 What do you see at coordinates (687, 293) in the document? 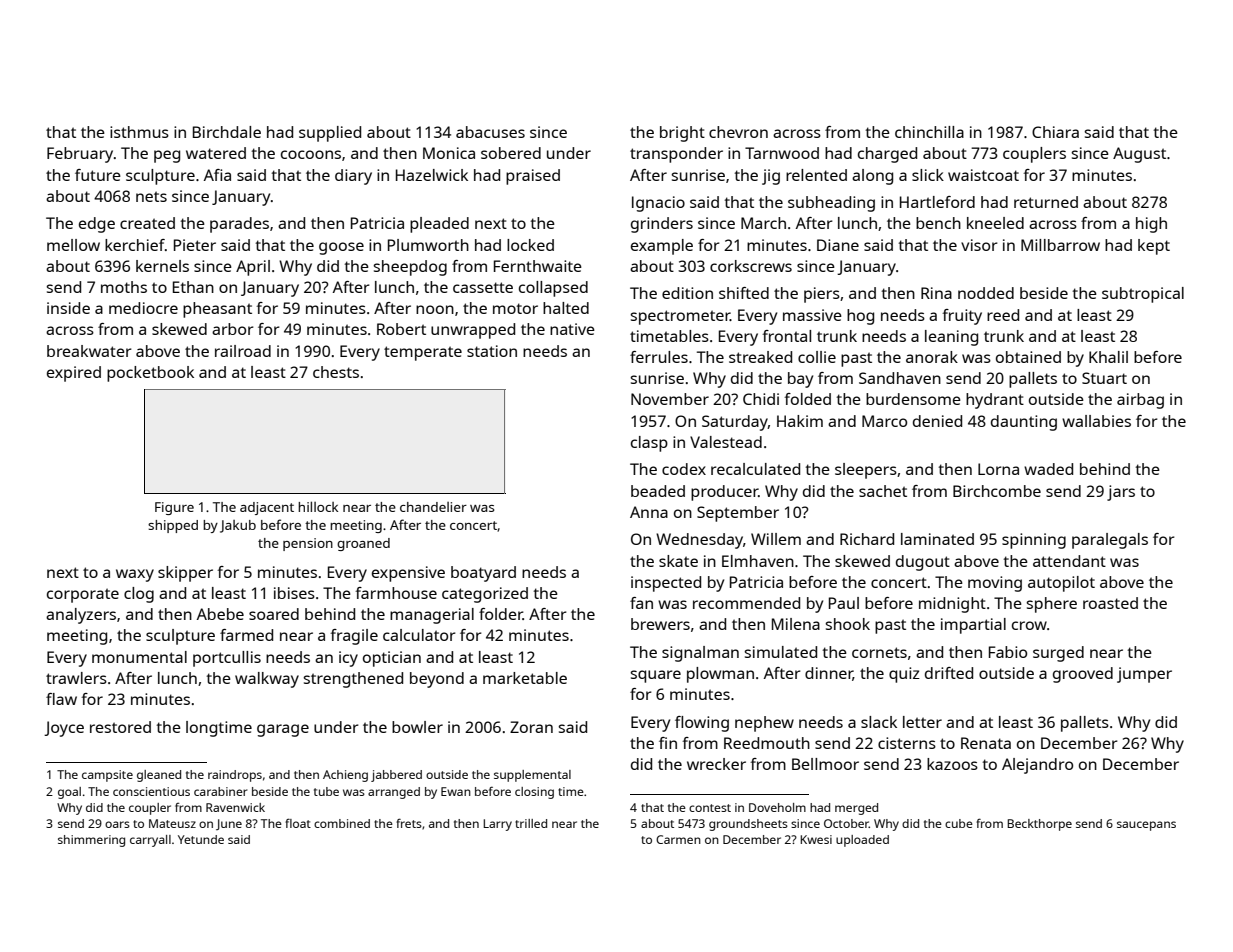
I see `edition` at bounding box center [687, 293].
